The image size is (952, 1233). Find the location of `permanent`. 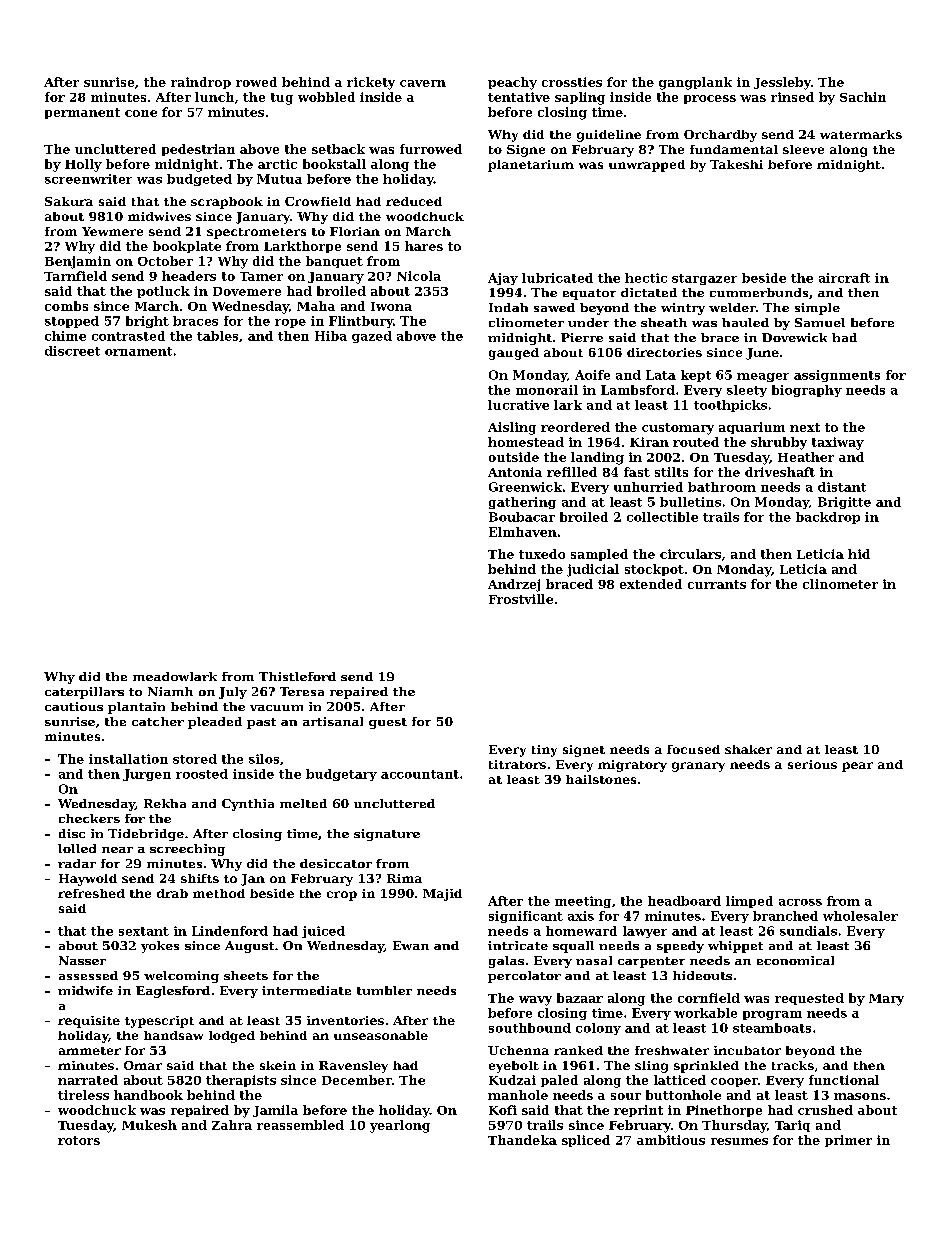

permanent is located at coordinates (82, 113).
